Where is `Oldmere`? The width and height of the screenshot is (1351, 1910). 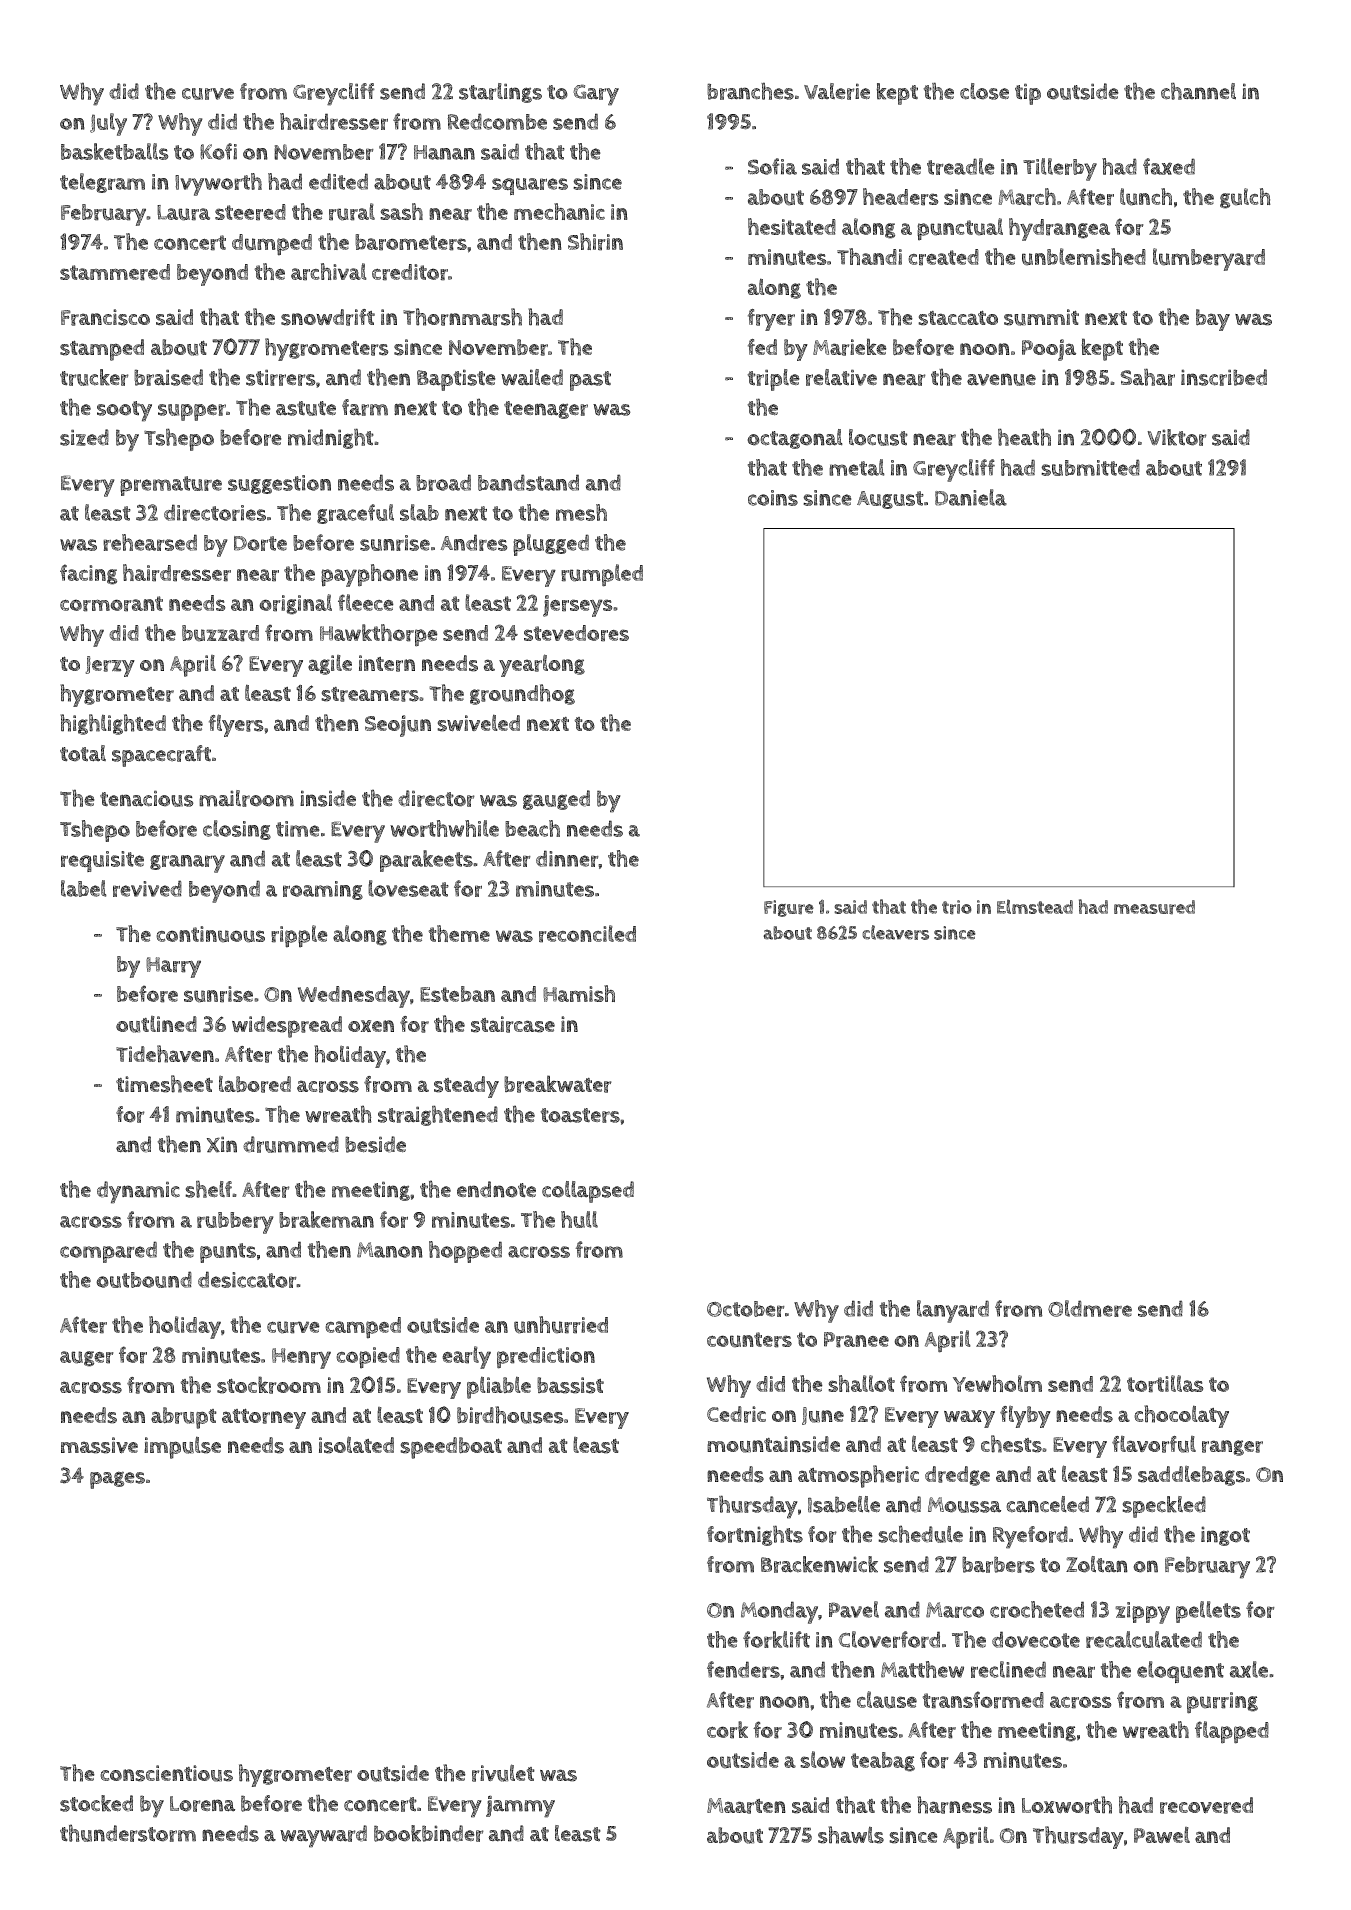
Oldmere is located at coordinates (1090, 1308).
